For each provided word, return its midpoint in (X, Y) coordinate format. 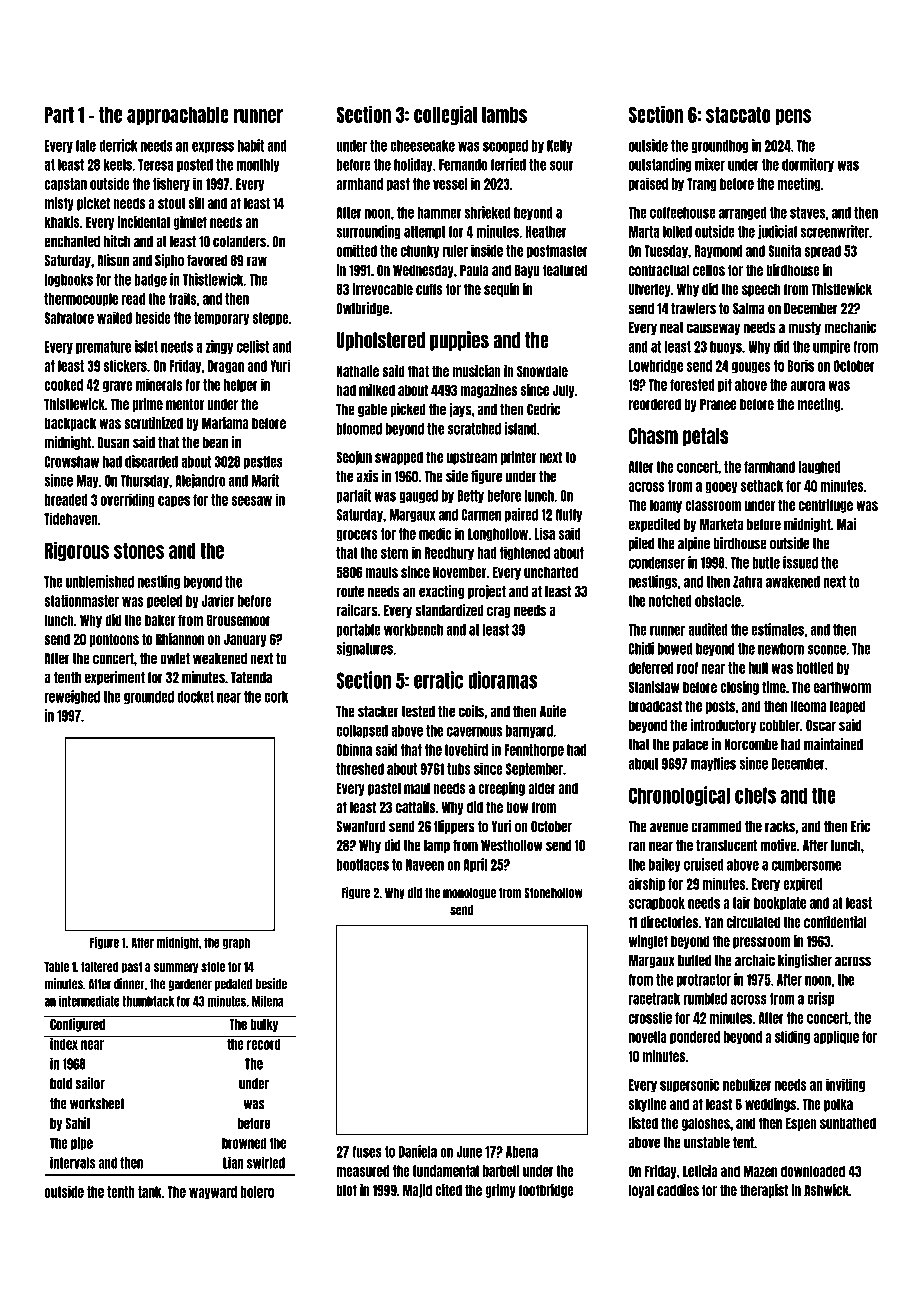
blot (346, 1190)
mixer (710, 164)
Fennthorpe (534, 751)
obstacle (718, 601)
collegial (445, 115)
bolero (257, 1192)
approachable (178, 116)
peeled (164, 602)
